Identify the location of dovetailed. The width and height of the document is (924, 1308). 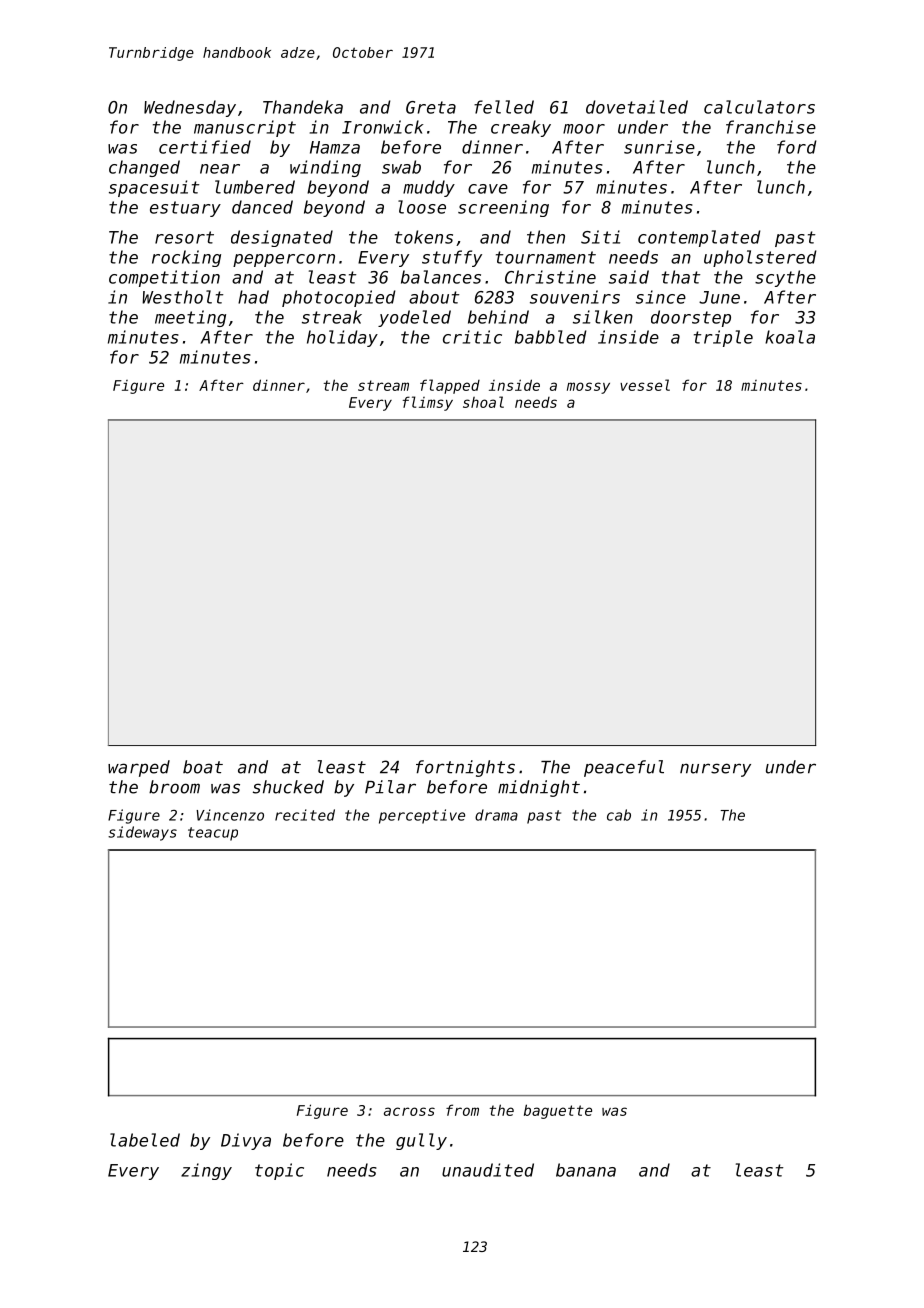
(637, 107).
